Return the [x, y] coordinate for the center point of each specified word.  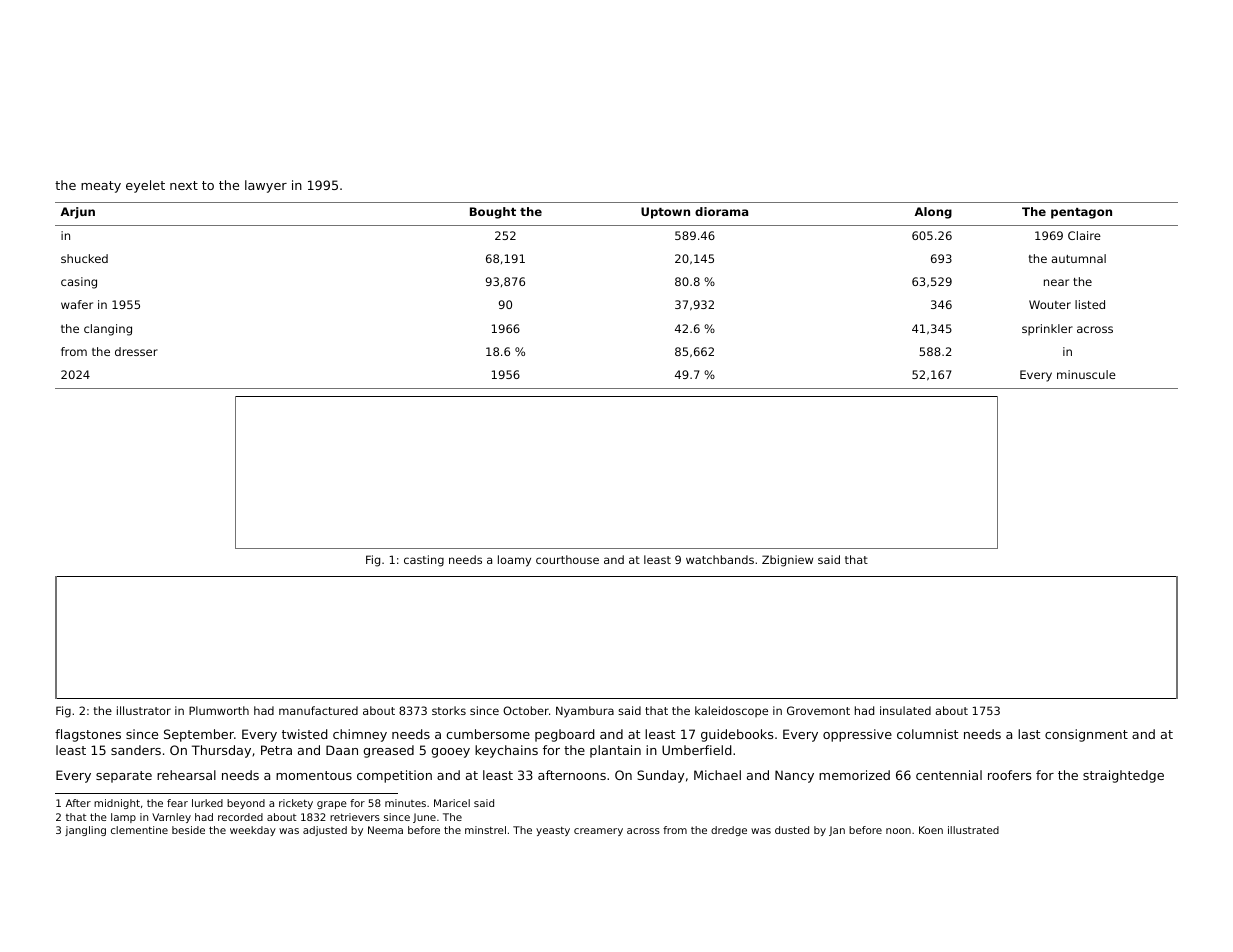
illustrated [973, 830]
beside [188, 830]
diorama [721, 211]
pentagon [1081, 213]
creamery [598, 832]
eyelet [145, 186]
